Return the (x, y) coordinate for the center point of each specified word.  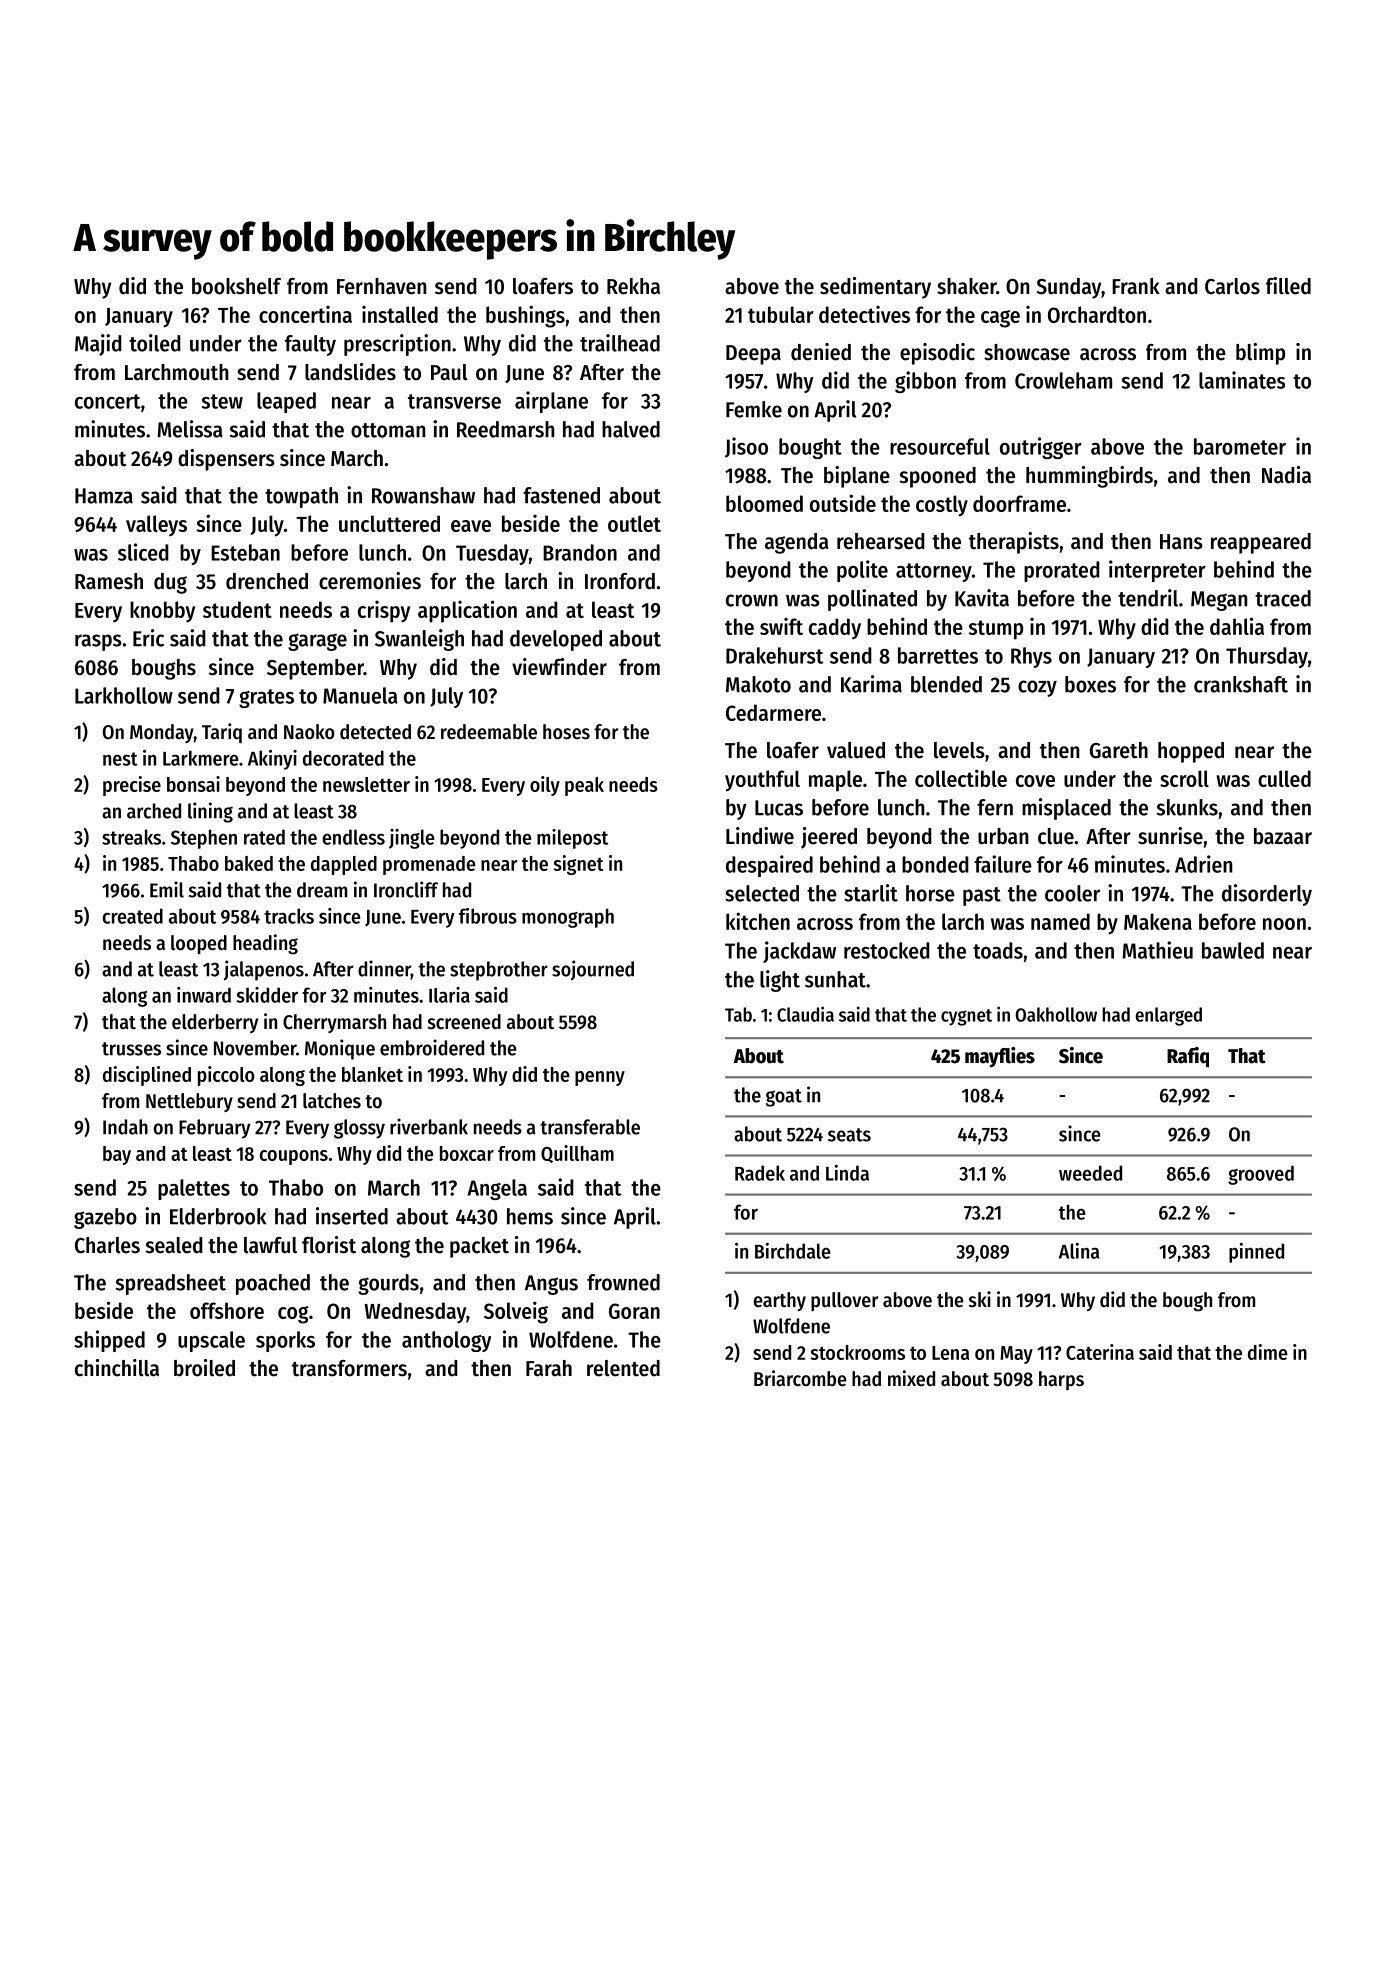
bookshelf (236, 286)
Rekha (633, 286)
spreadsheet (171, 1284)
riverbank (429, 1126)
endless (354, 837)
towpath (301, 497)
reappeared (1261, 543)
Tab (738, 1014)
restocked (887, 950)
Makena (1158, 921)
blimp (1260, 354)
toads (998, 950)
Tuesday (492, 554)
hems (530, 1216)
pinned (1256, 1253)
